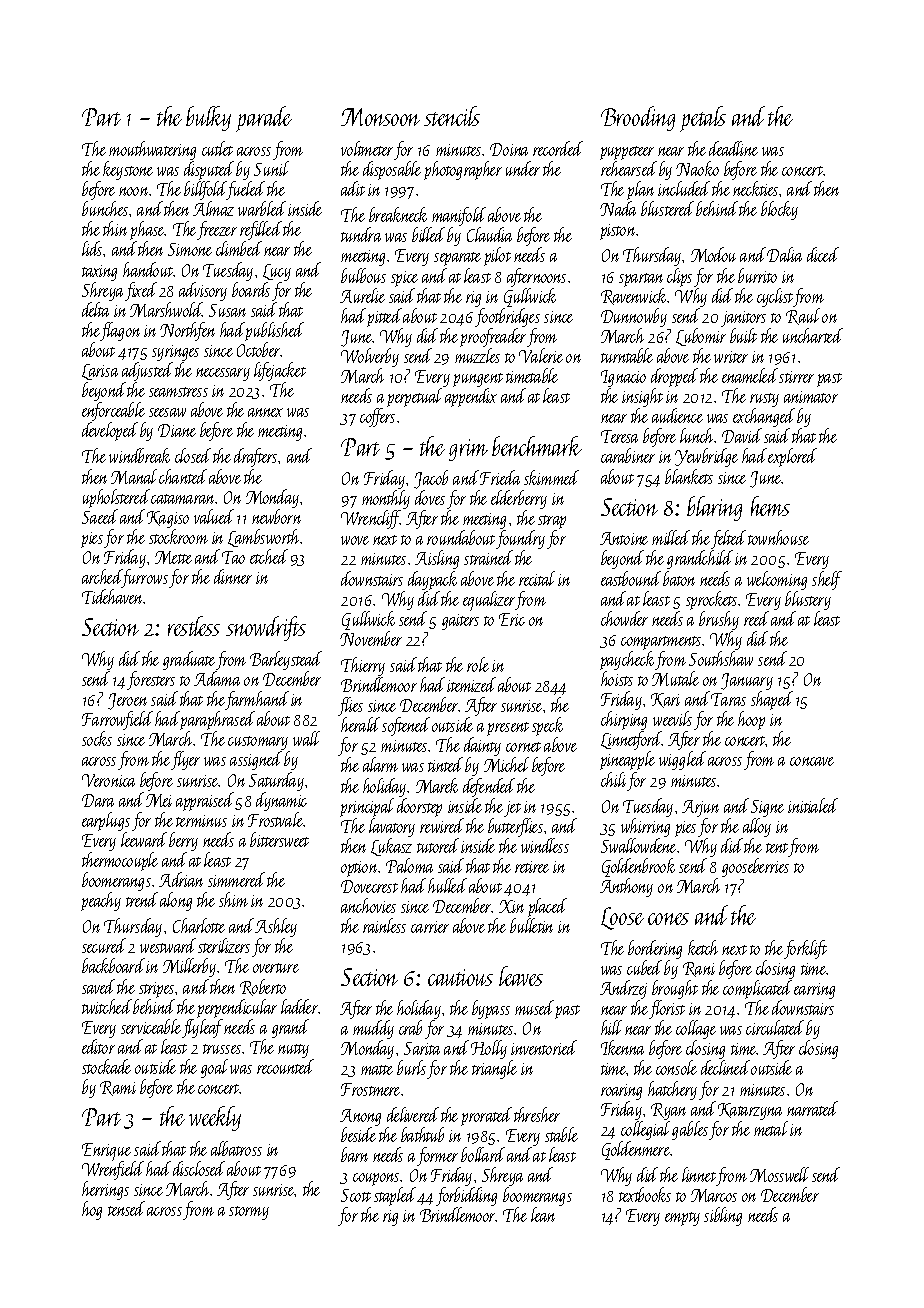 This document has width=924, height=1308. Describe the element at coordinates (168, 519) in the document. I see `Kagiso` at that location.
